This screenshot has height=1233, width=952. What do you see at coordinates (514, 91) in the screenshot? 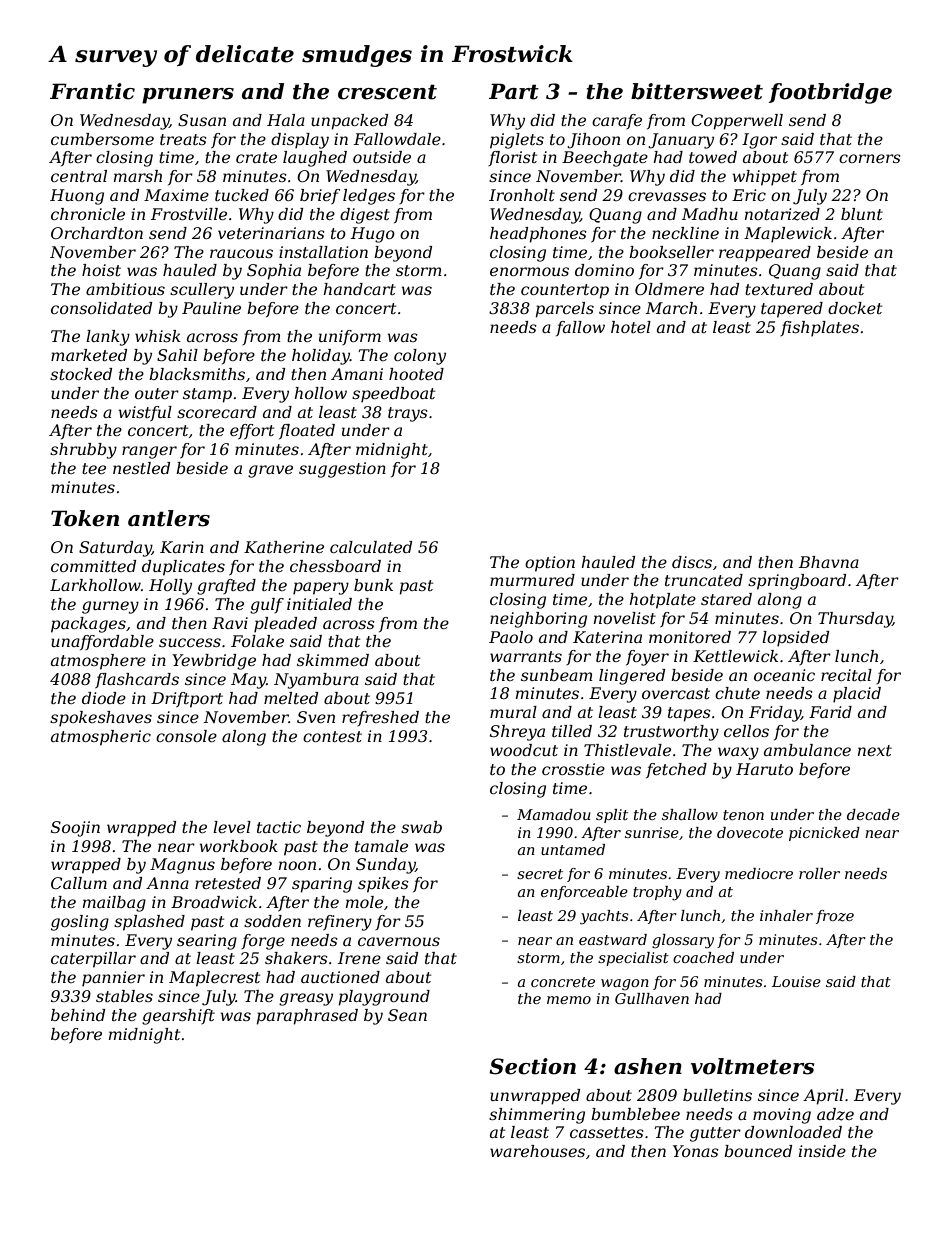
I see `Part` at bounding box center [514, 91].
